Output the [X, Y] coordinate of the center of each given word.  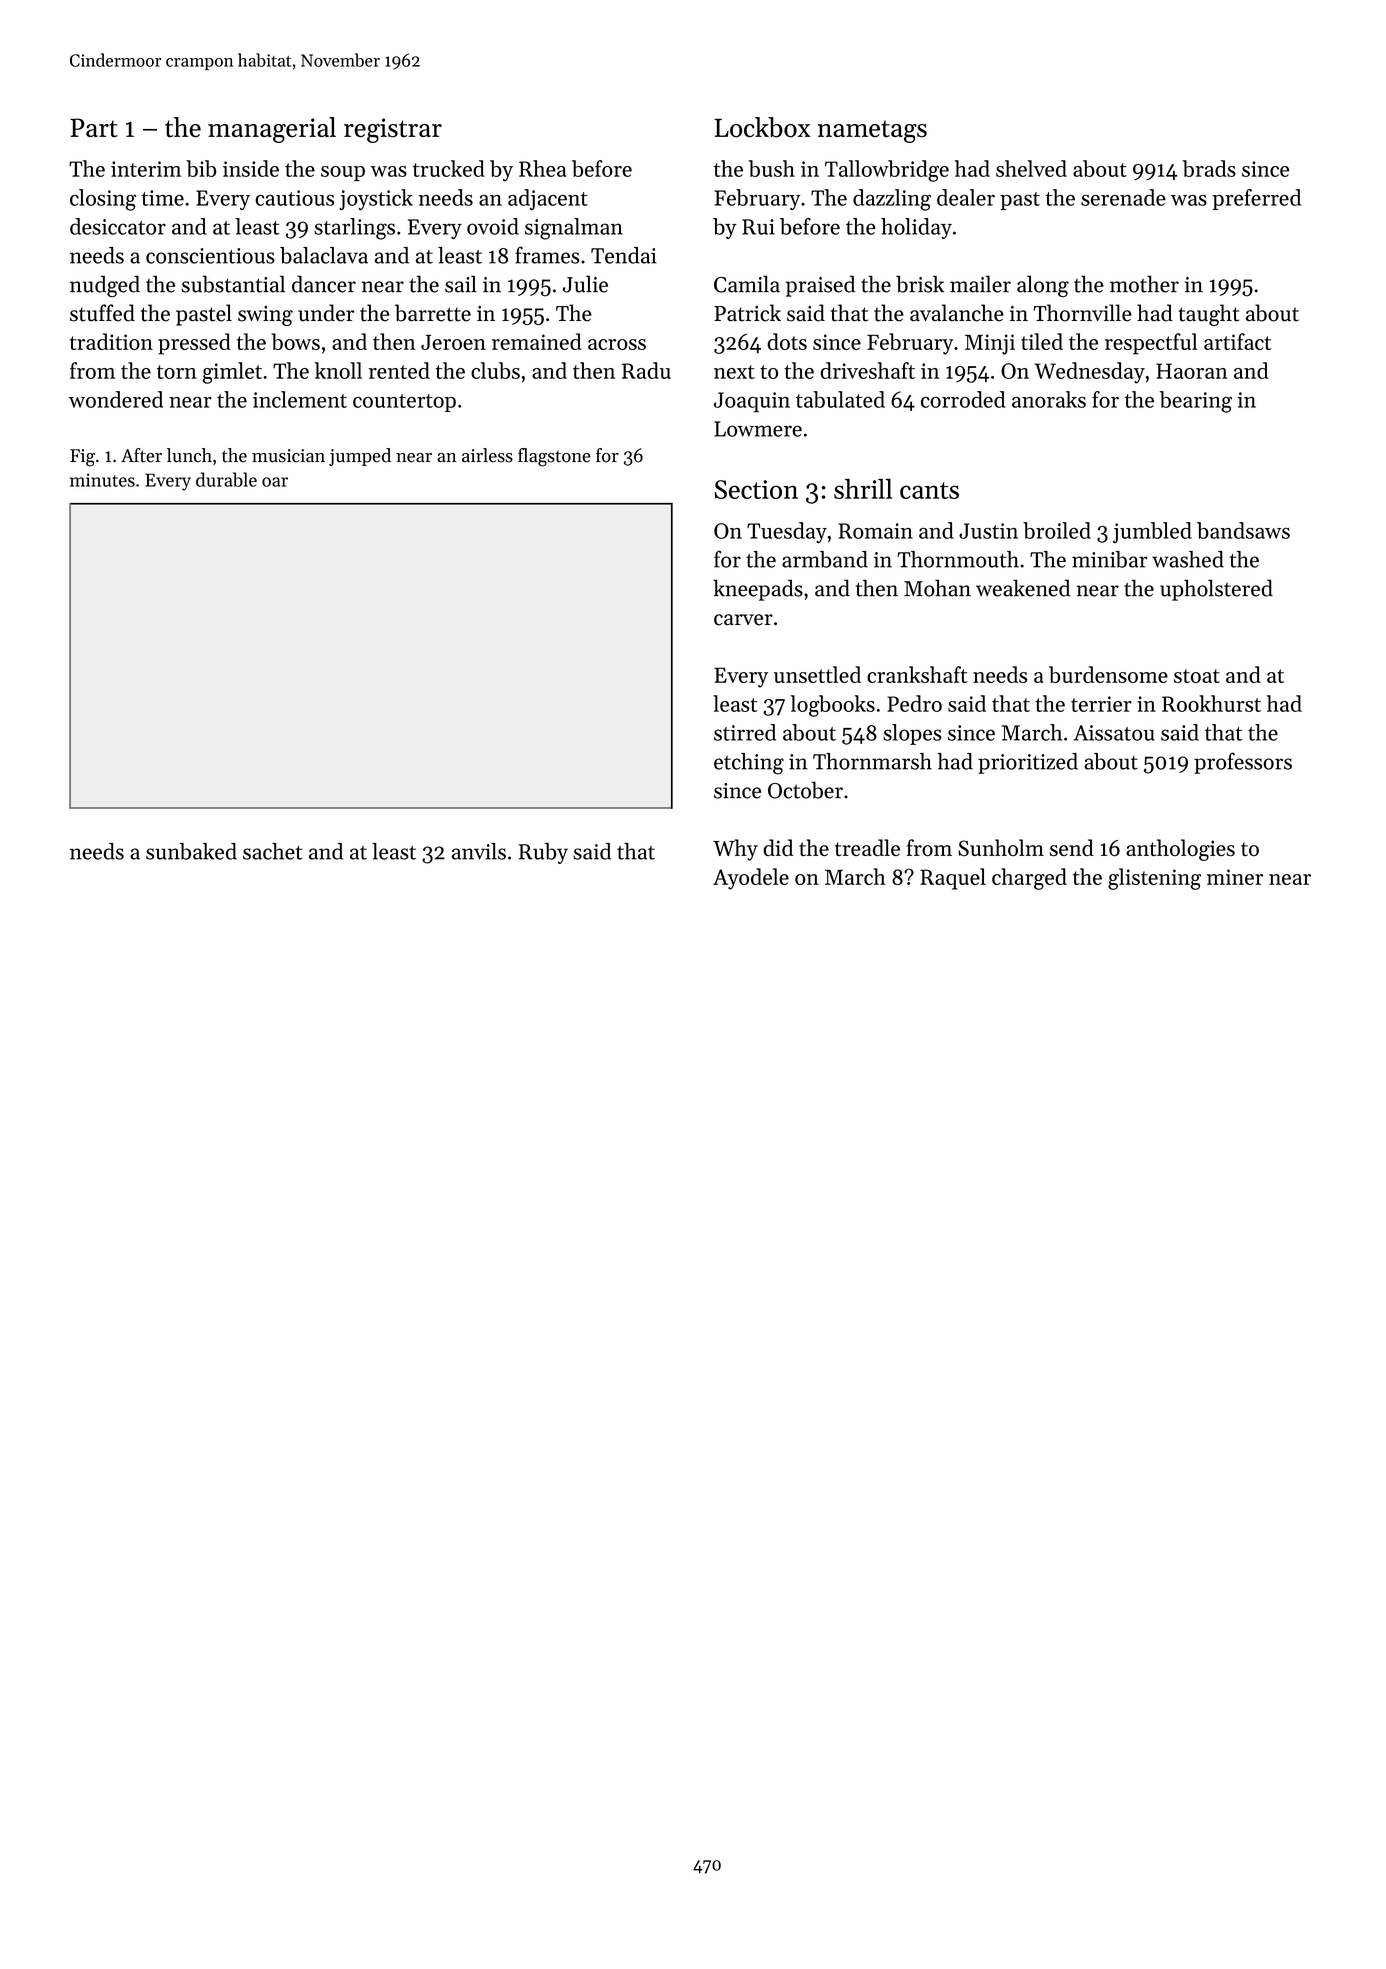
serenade [1123, 197]
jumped [360, 457]
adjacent [548, 199]
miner [1235, 877]
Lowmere [758, 429]
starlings [354, 229]
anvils [479, 851]
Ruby [543, 853]
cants [929, 490]
